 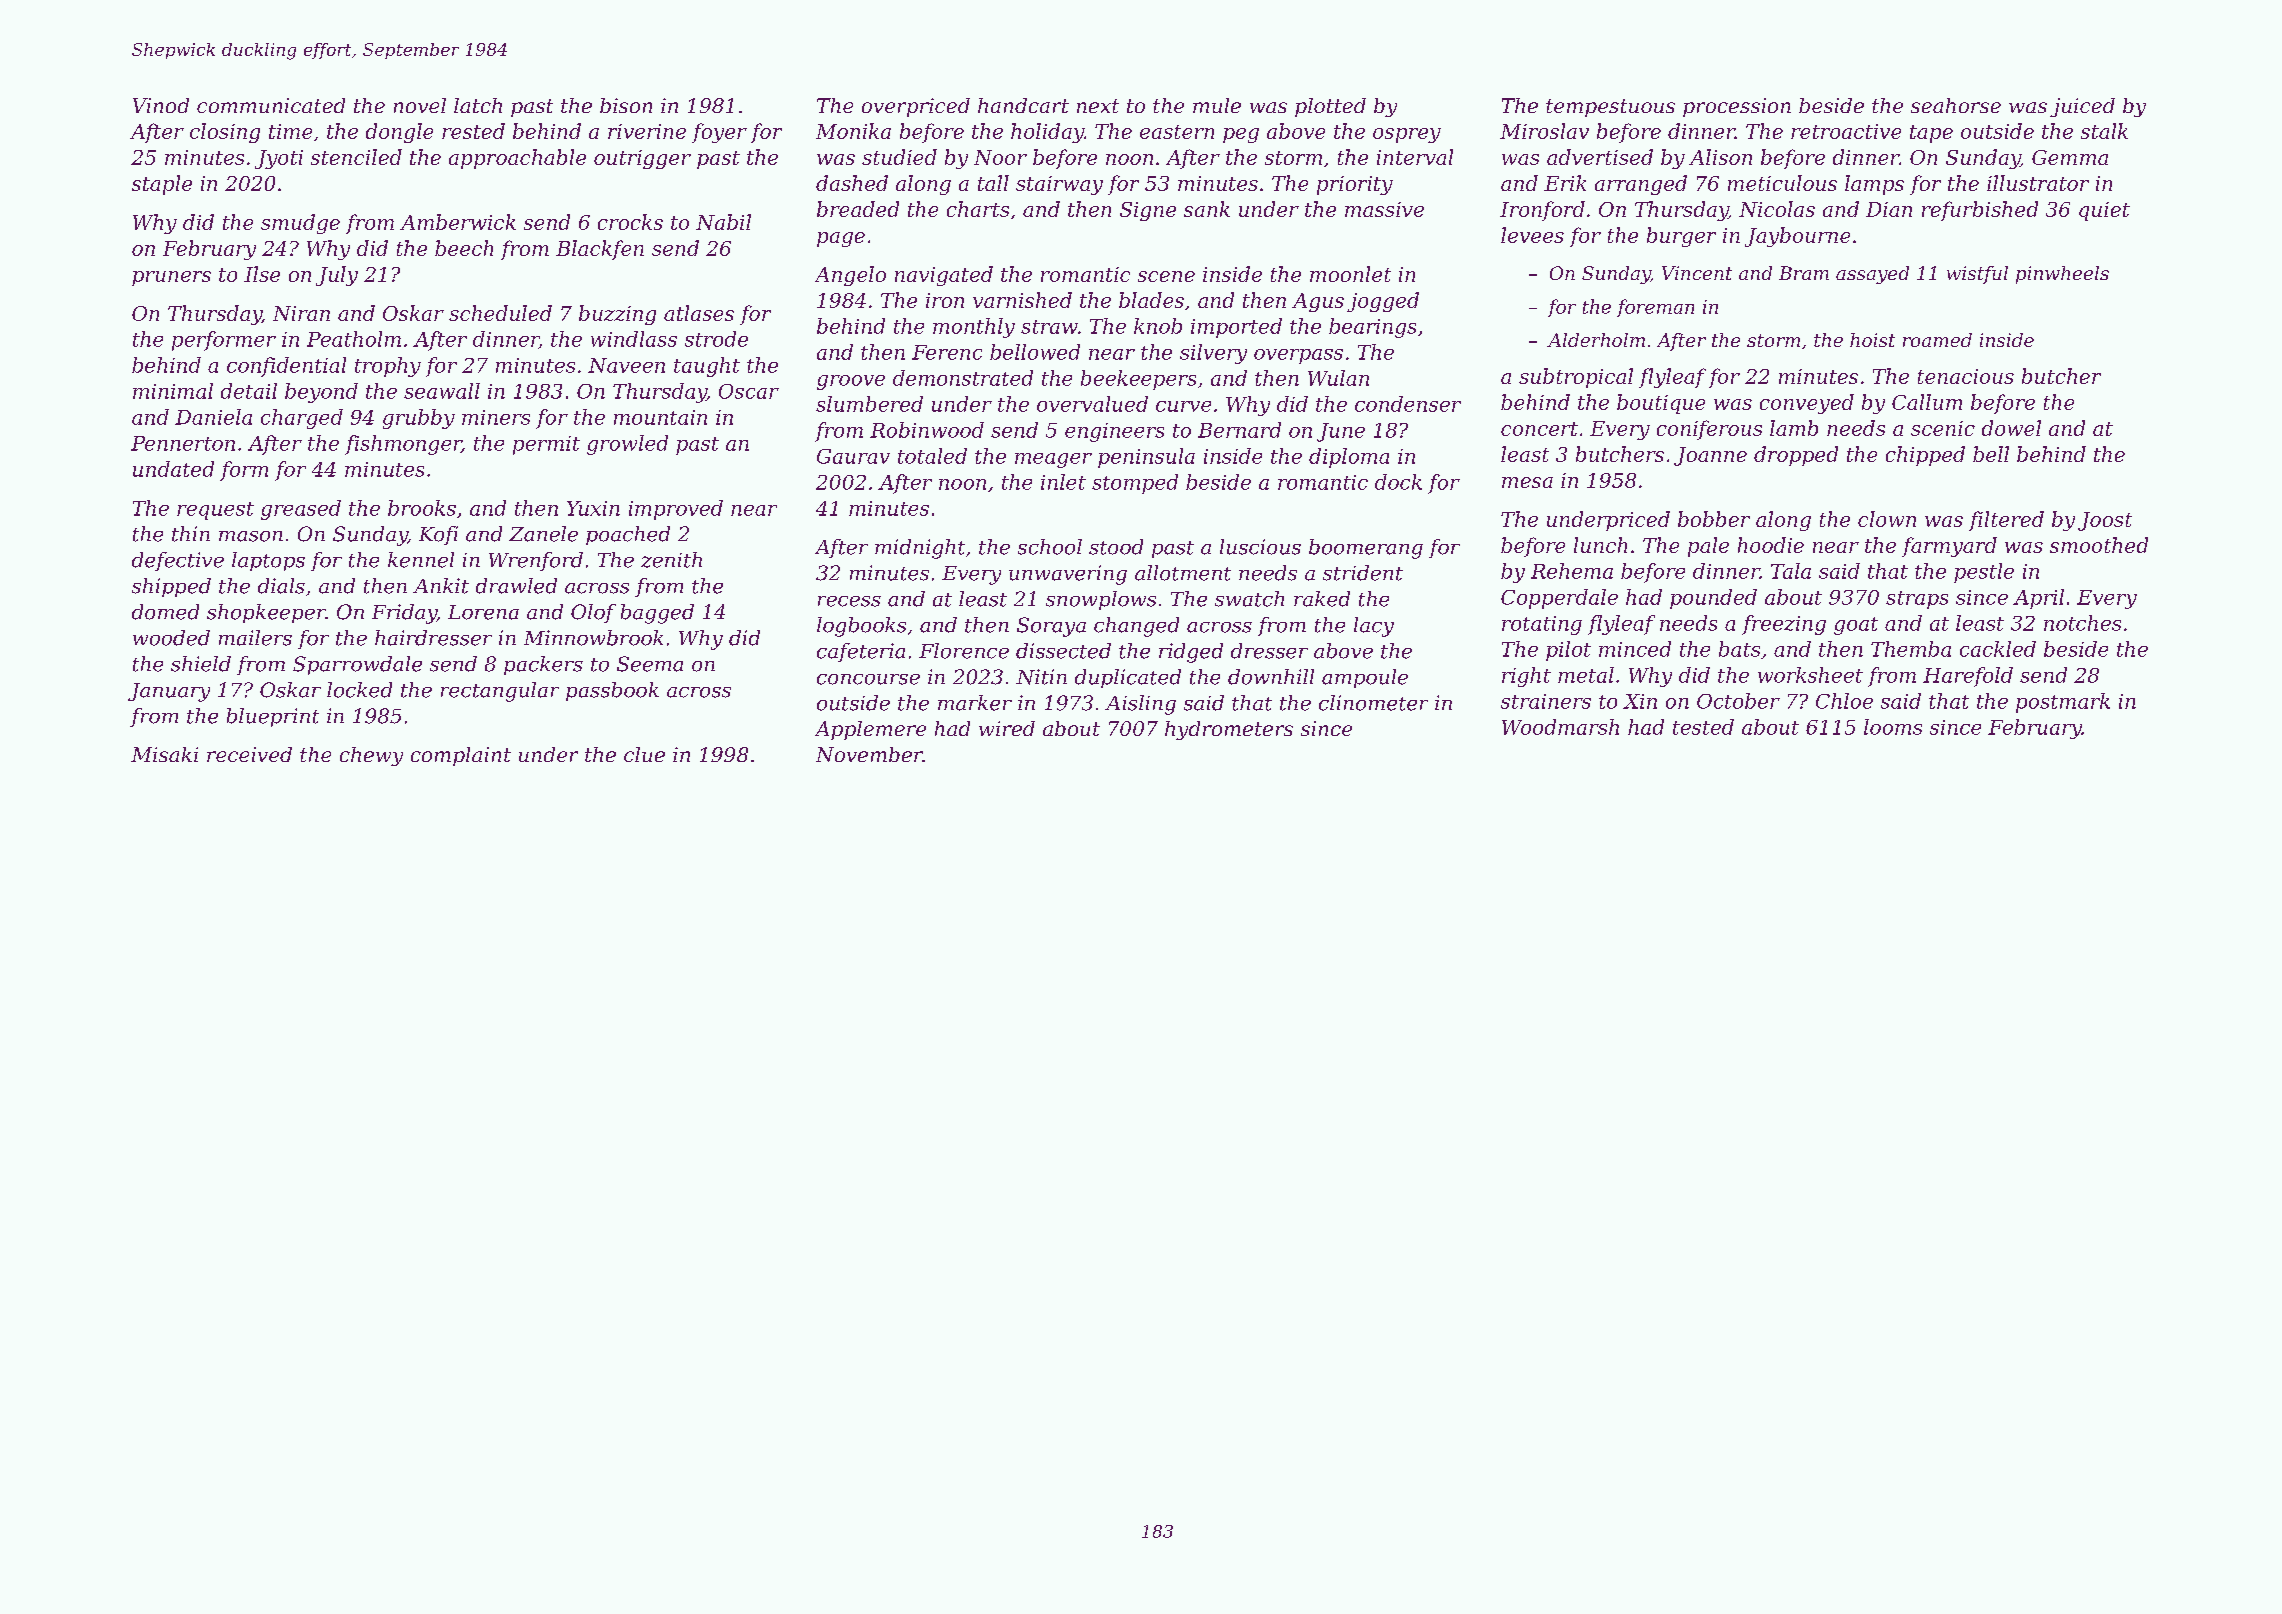 I want to click on farmyard, so click(x=1949, y=547).
